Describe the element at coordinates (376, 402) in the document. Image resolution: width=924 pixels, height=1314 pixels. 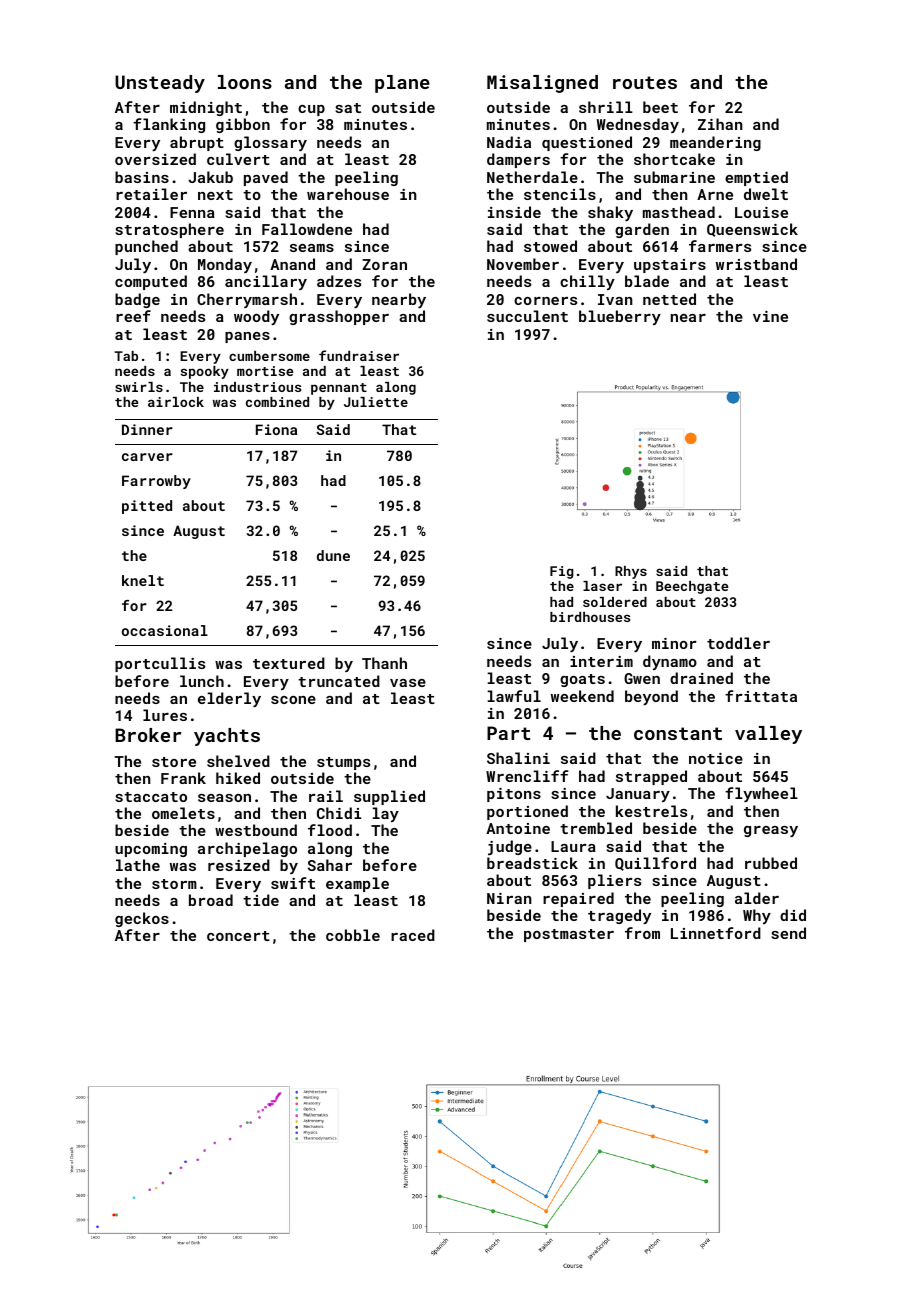
I see `Juliette` at that location.
